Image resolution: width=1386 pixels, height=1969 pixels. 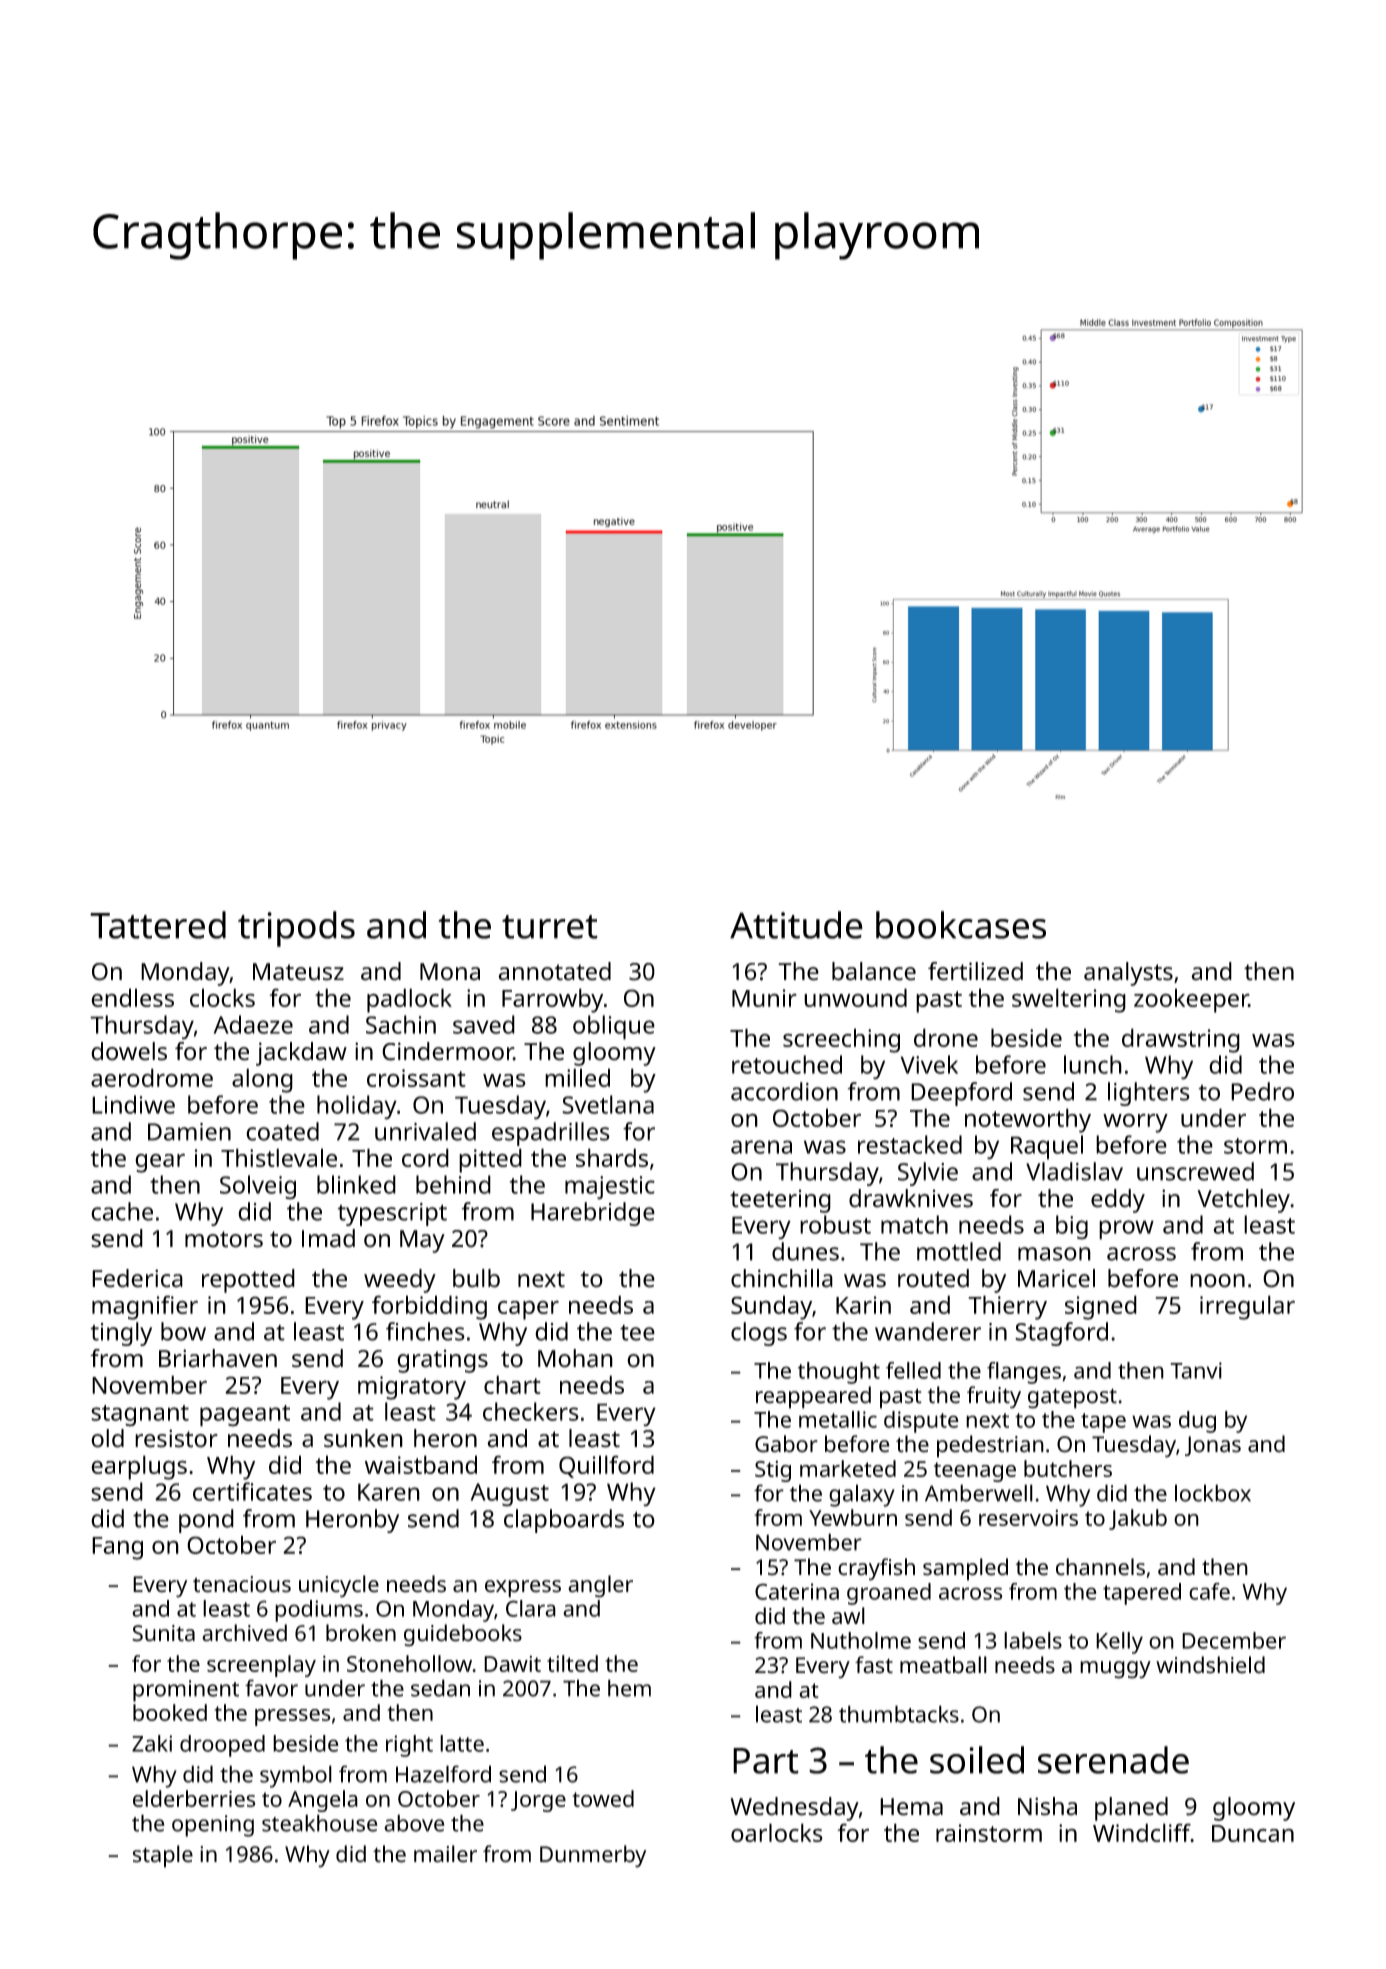 What do you see at coordinates (339, 1586) in the screenshot?
I see `unicycle` at bounding box center [339, 1586].
